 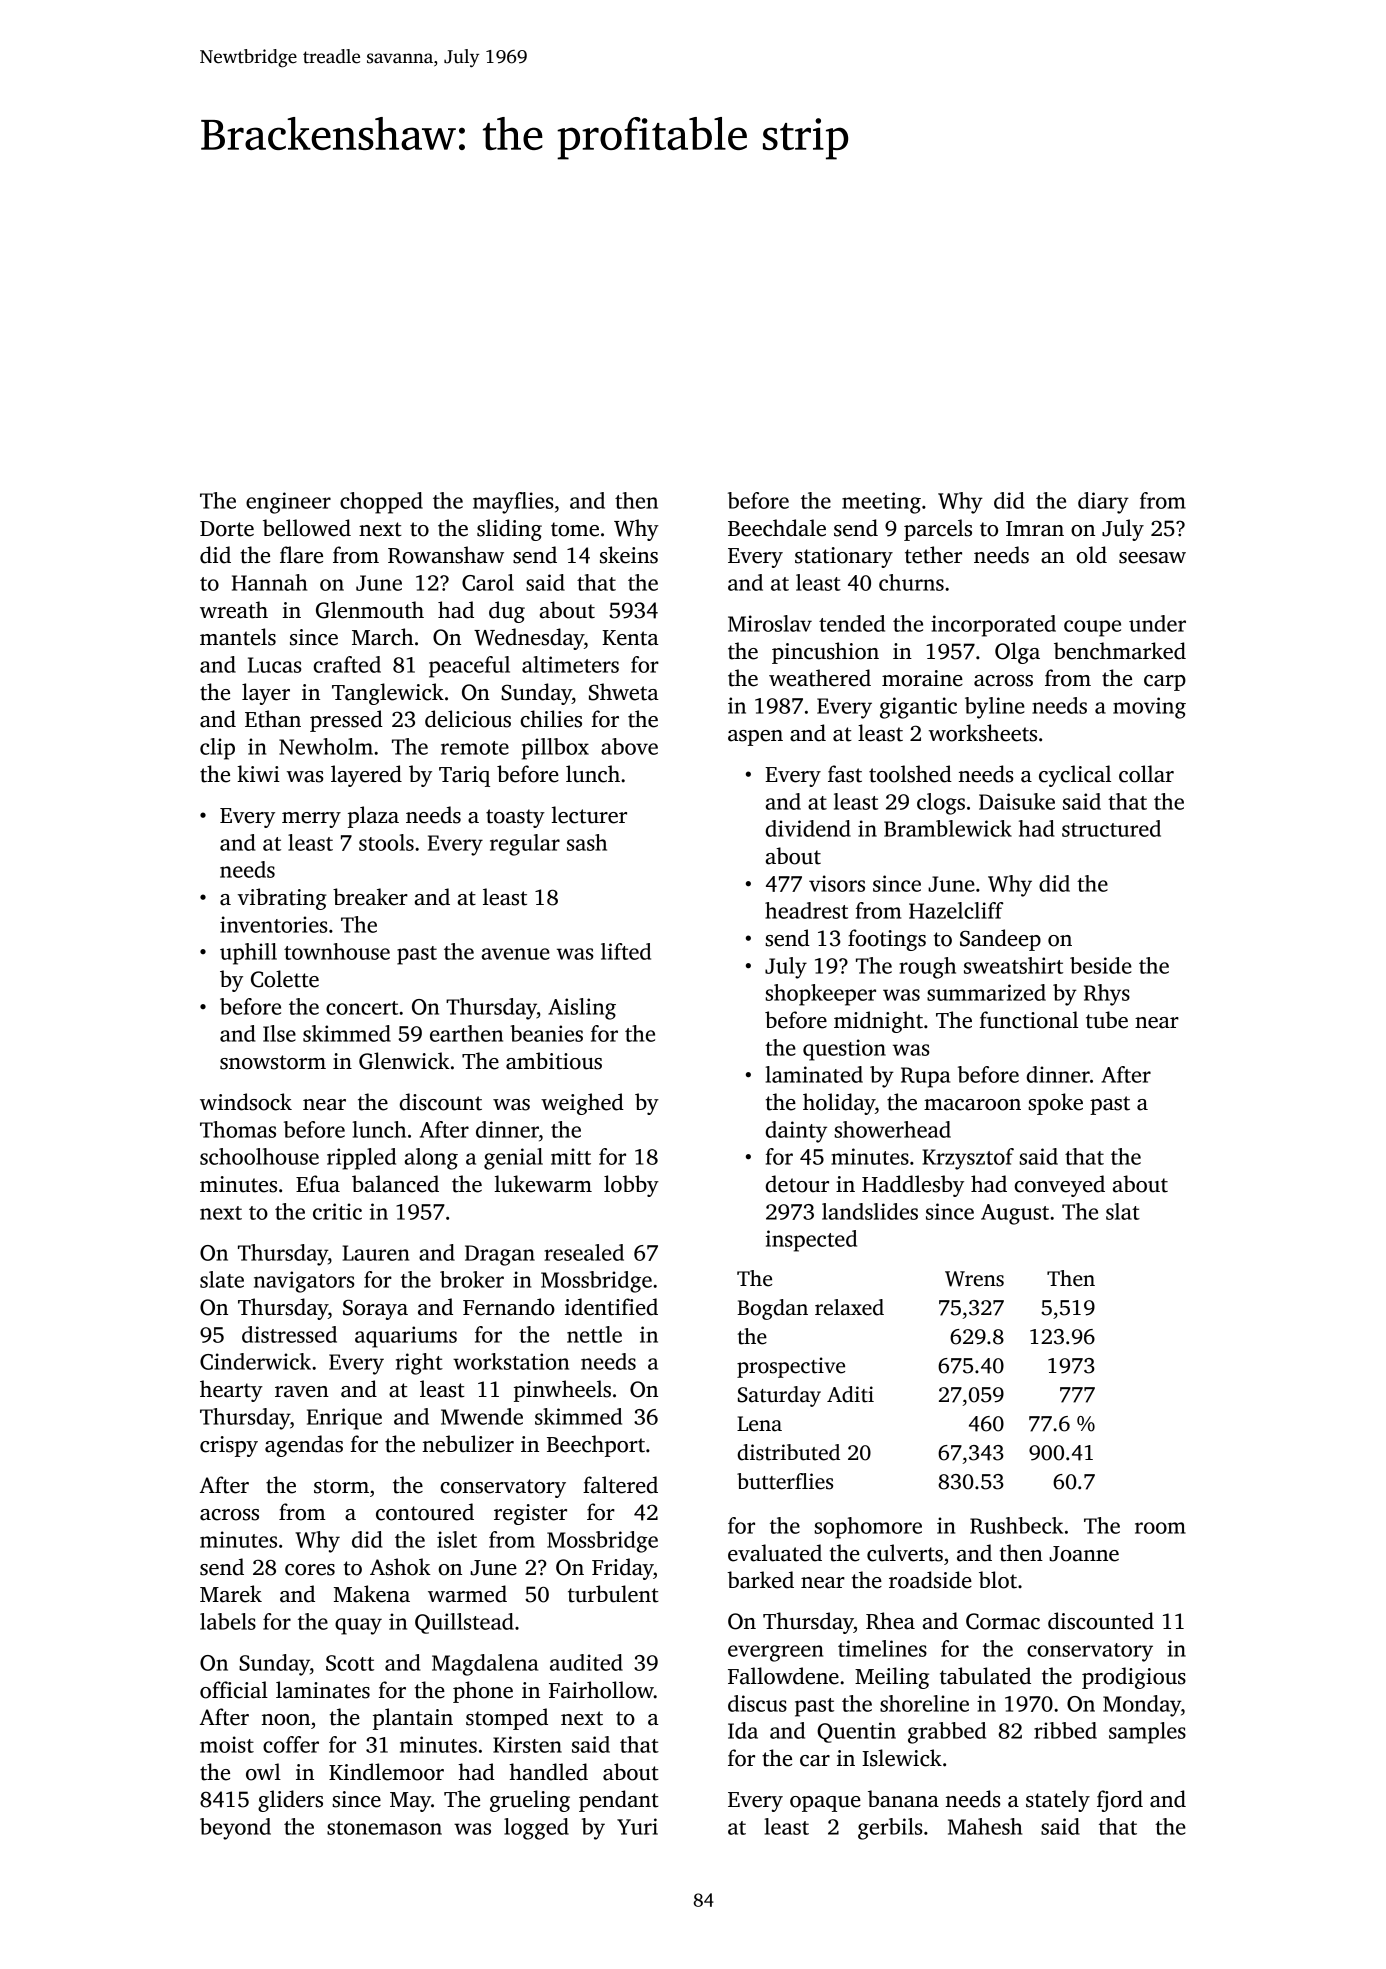 I want to click on Cinderwick, so click(x=255, y=1361).
